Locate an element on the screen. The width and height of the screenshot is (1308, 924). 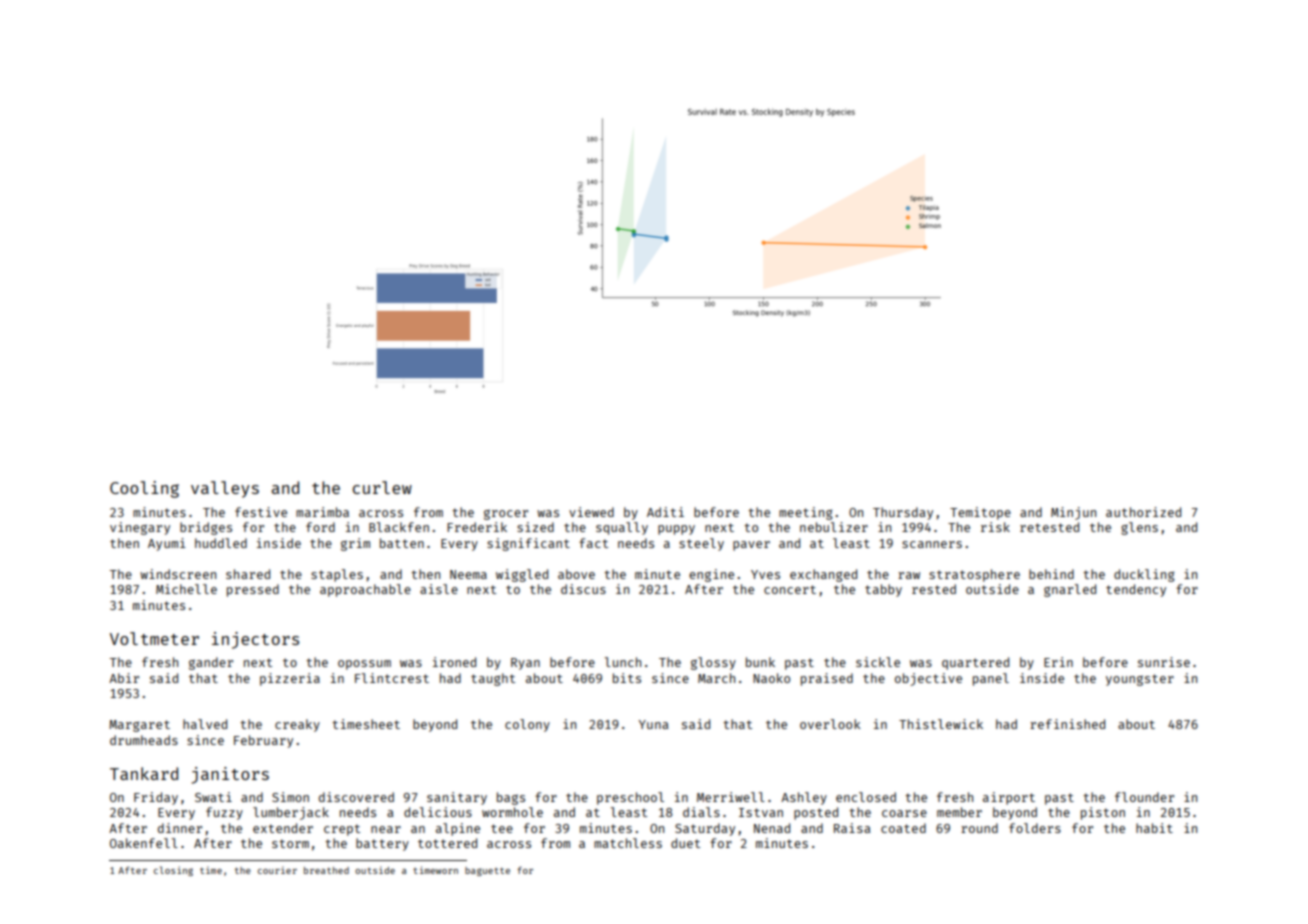
Aditi is located at coordinates (665, 512).
